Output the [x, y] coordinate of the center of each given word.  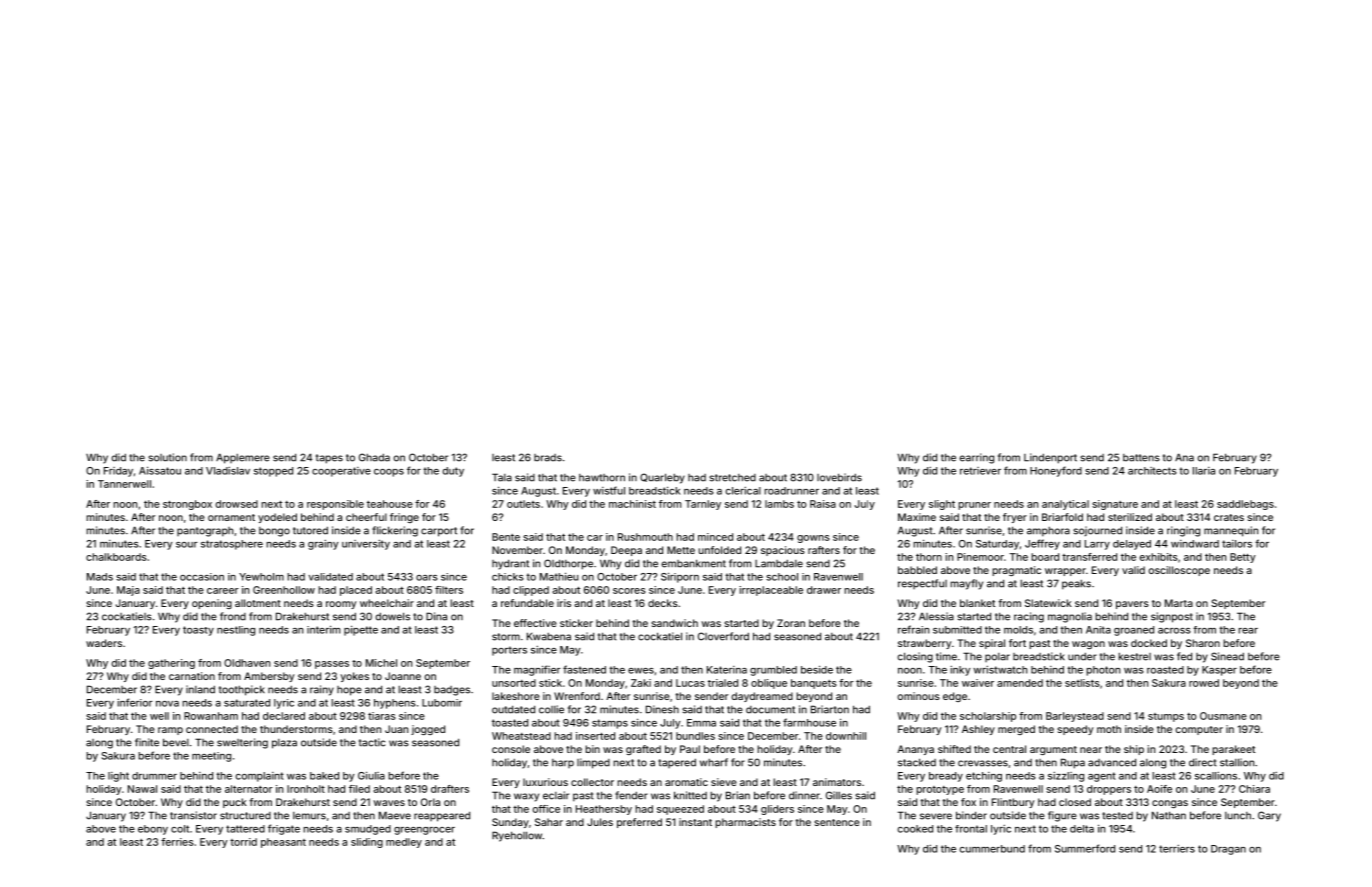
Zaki [641, 683]
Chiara [1254, 789]
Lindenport [1050, 458]
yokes [354, 677]
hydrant [510, 564]
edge [955, 697]
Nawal [142, 789]
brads [548, 458]
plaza [284, 744]
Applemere [243, 458]
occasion [202, 577]
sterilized [1130, 517]
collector [592, 782]
